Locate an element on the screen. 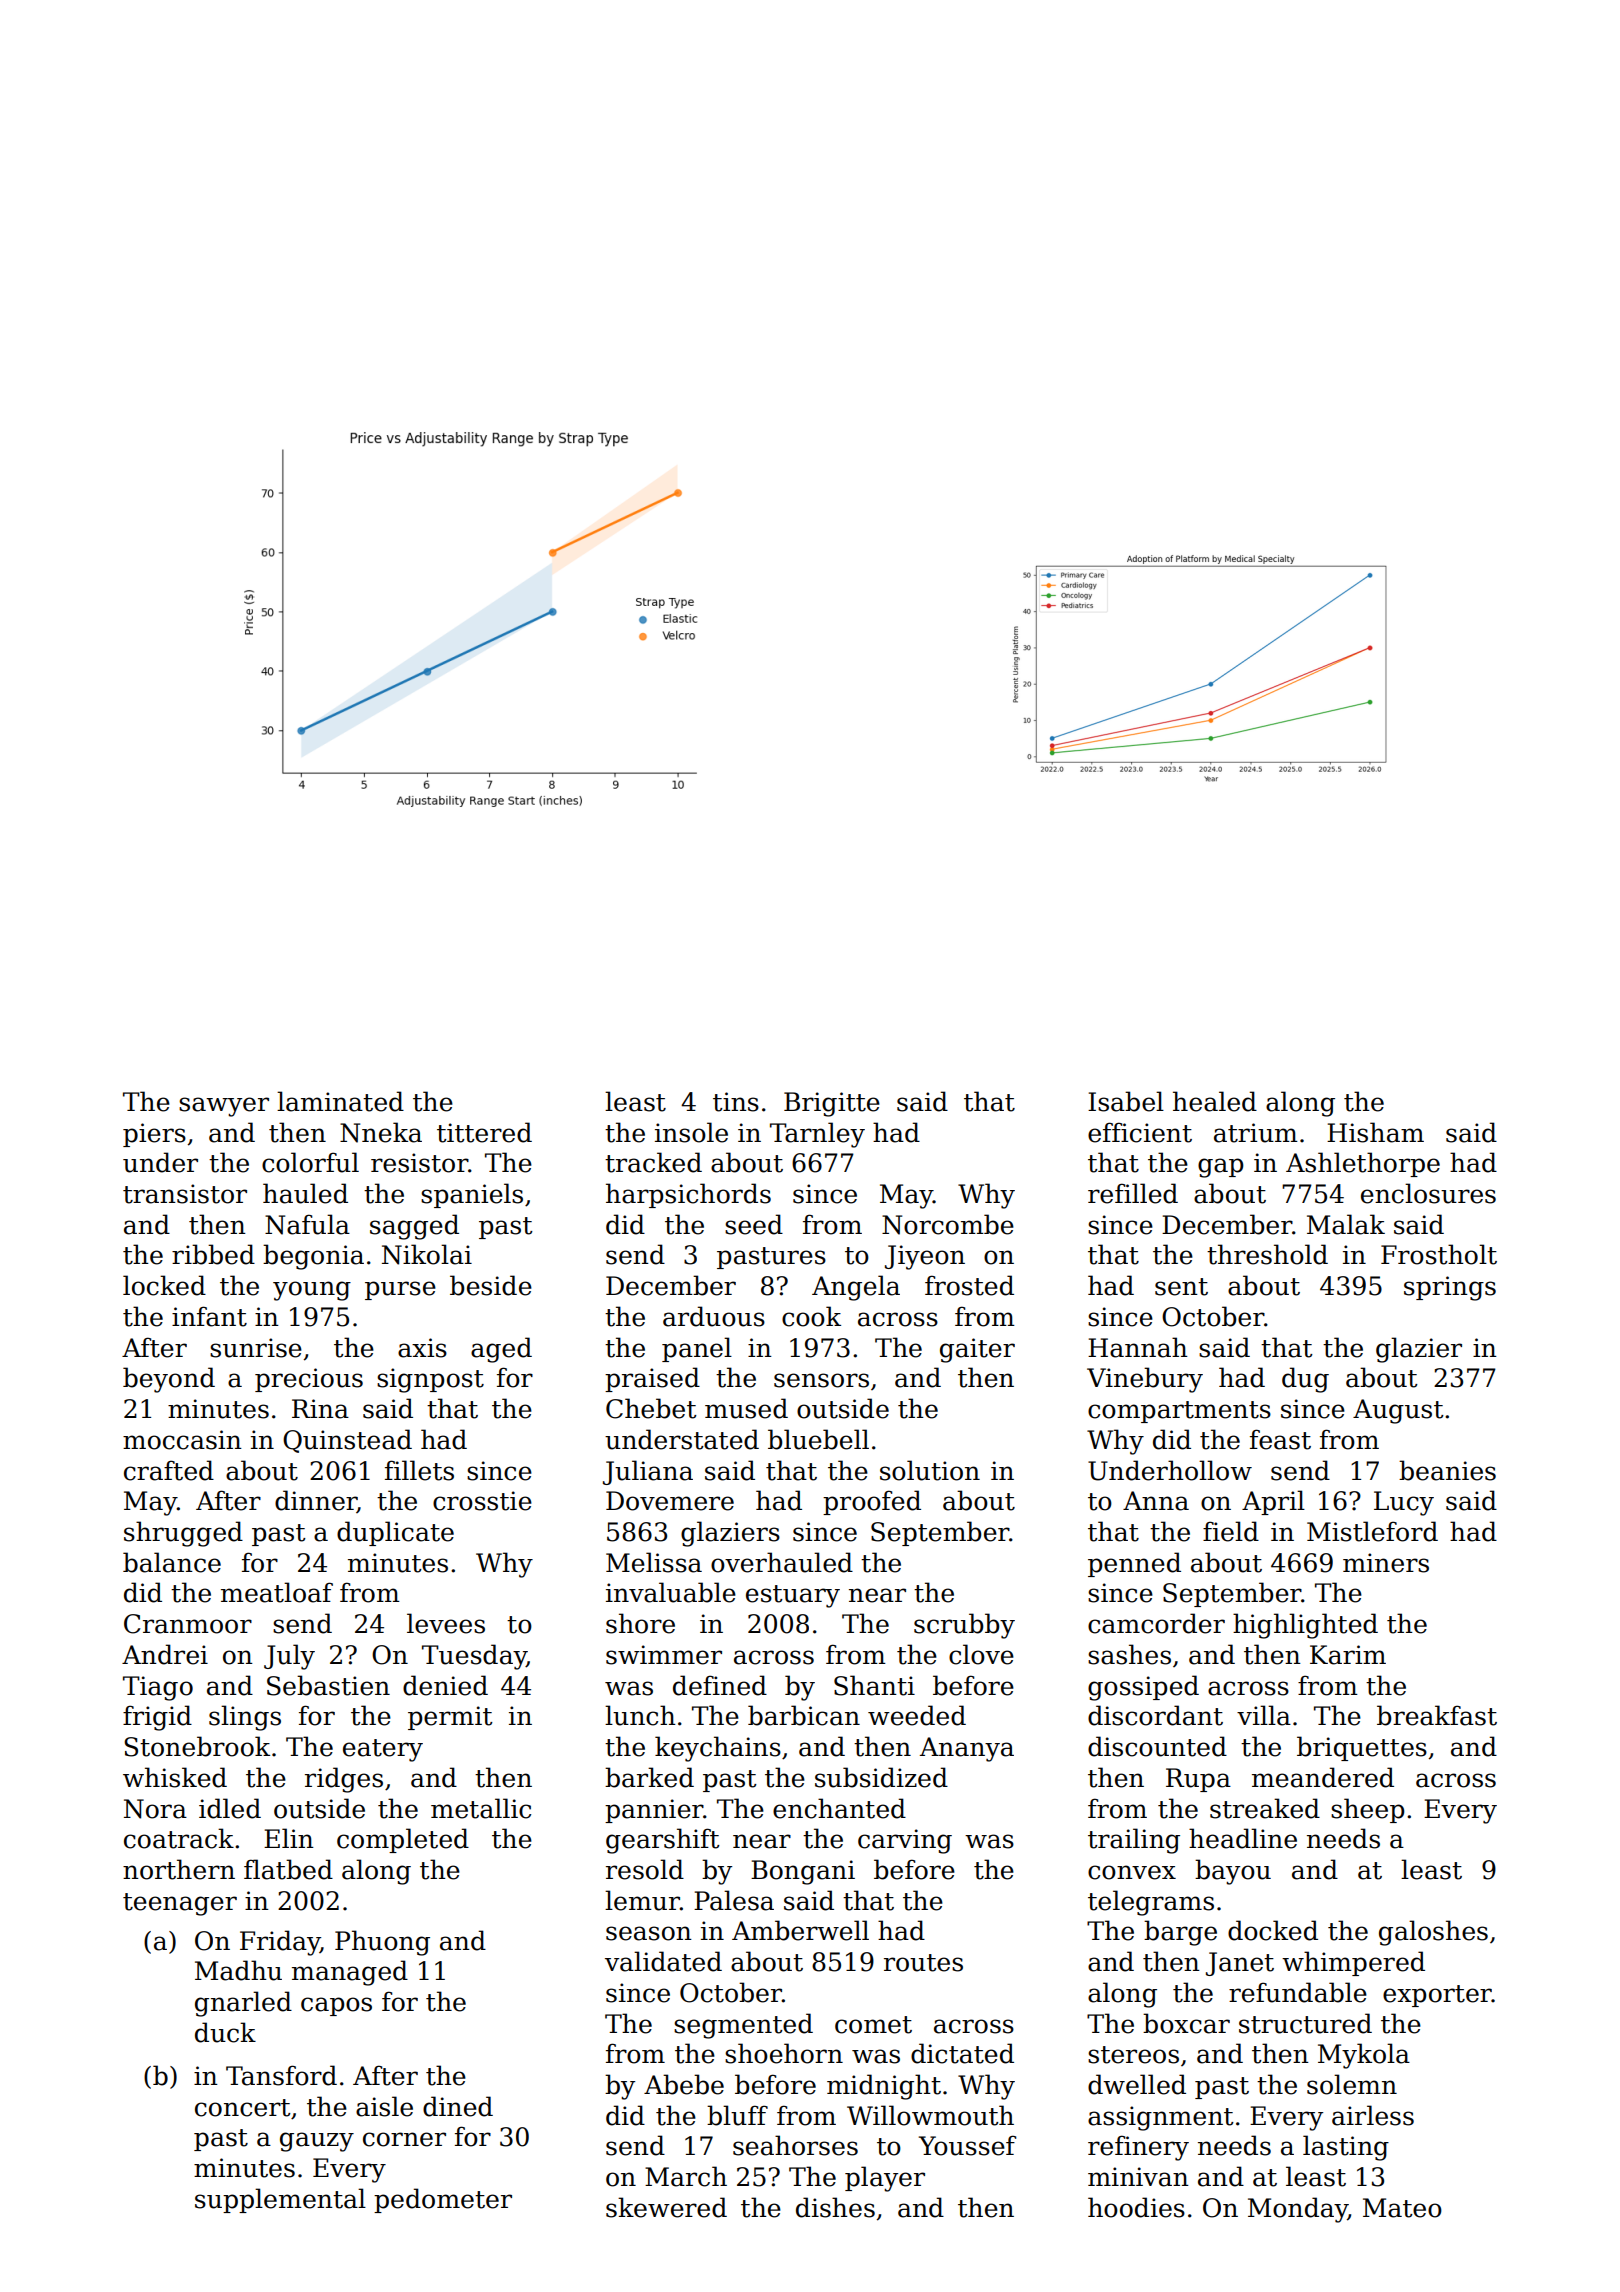 Image resolution: width=1620 pixels, height=2292 pixels. sawyer is located at coordinates (224, 1107).
